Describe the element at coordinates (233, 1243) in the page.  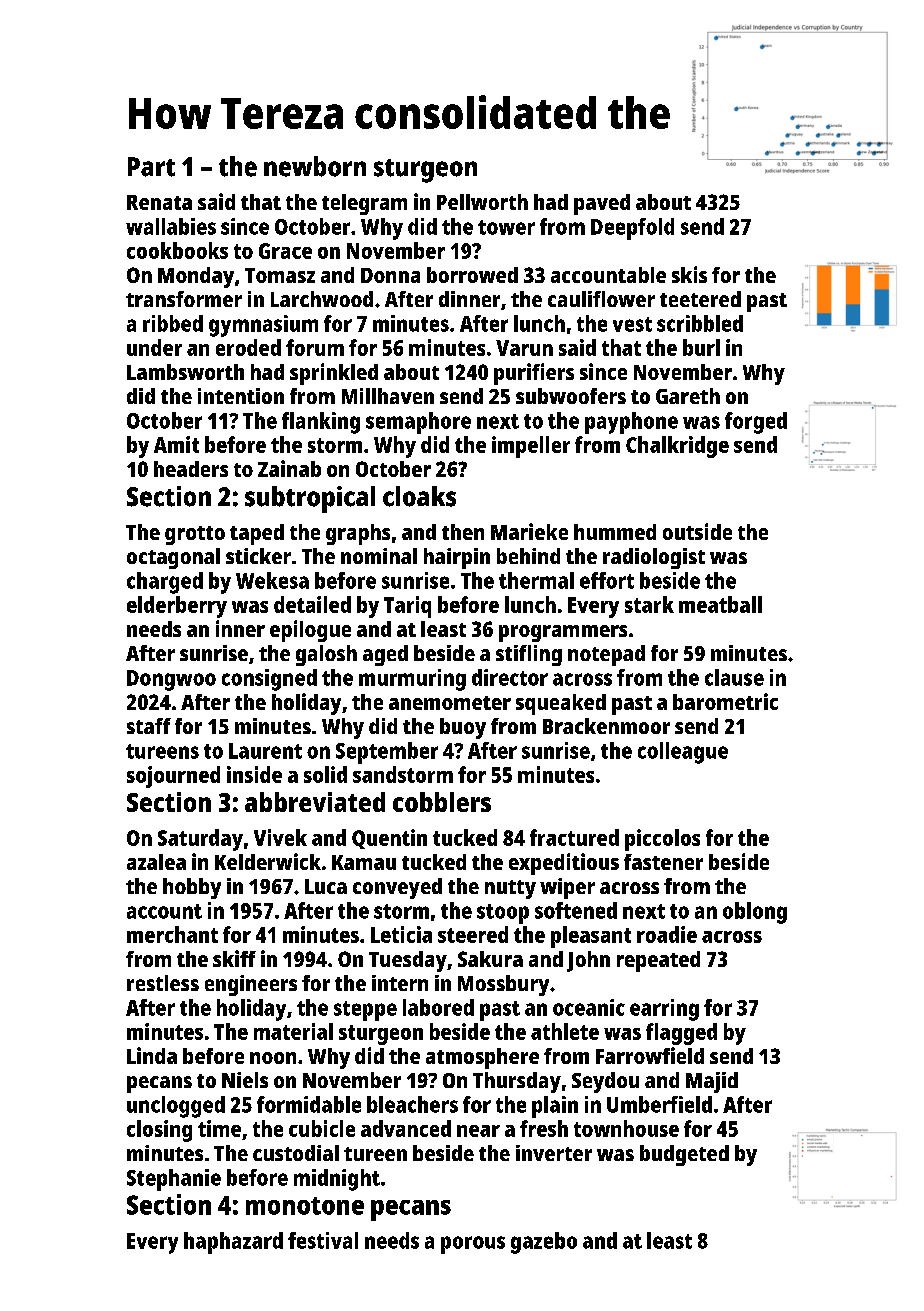
I see `haphazard` at that location.
